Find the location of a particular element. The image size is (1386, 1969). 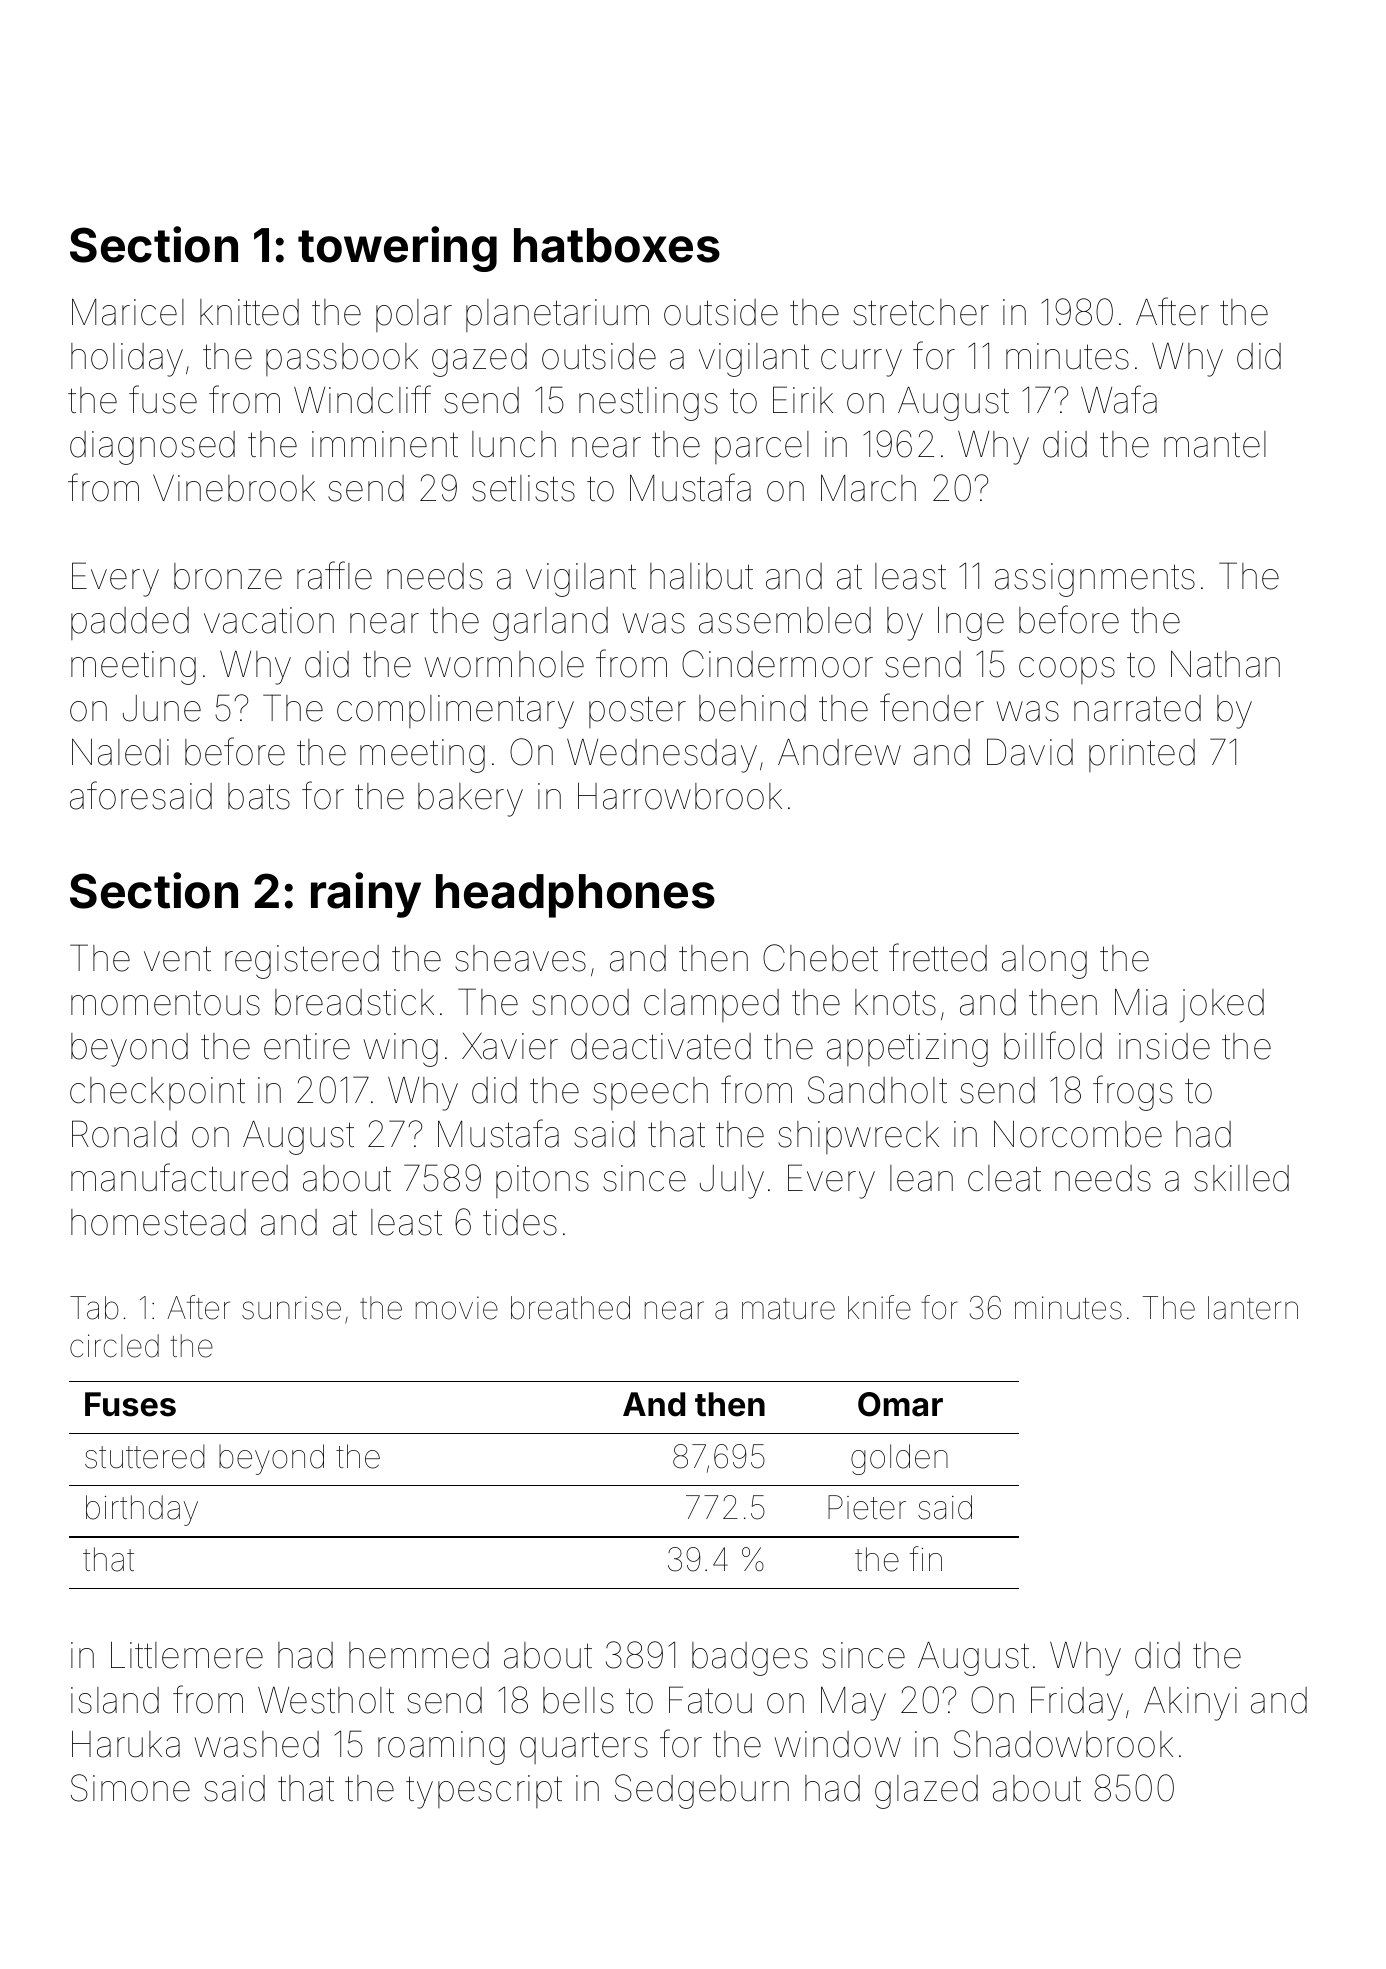

deactivated is located at coordinates (661, 1046).
